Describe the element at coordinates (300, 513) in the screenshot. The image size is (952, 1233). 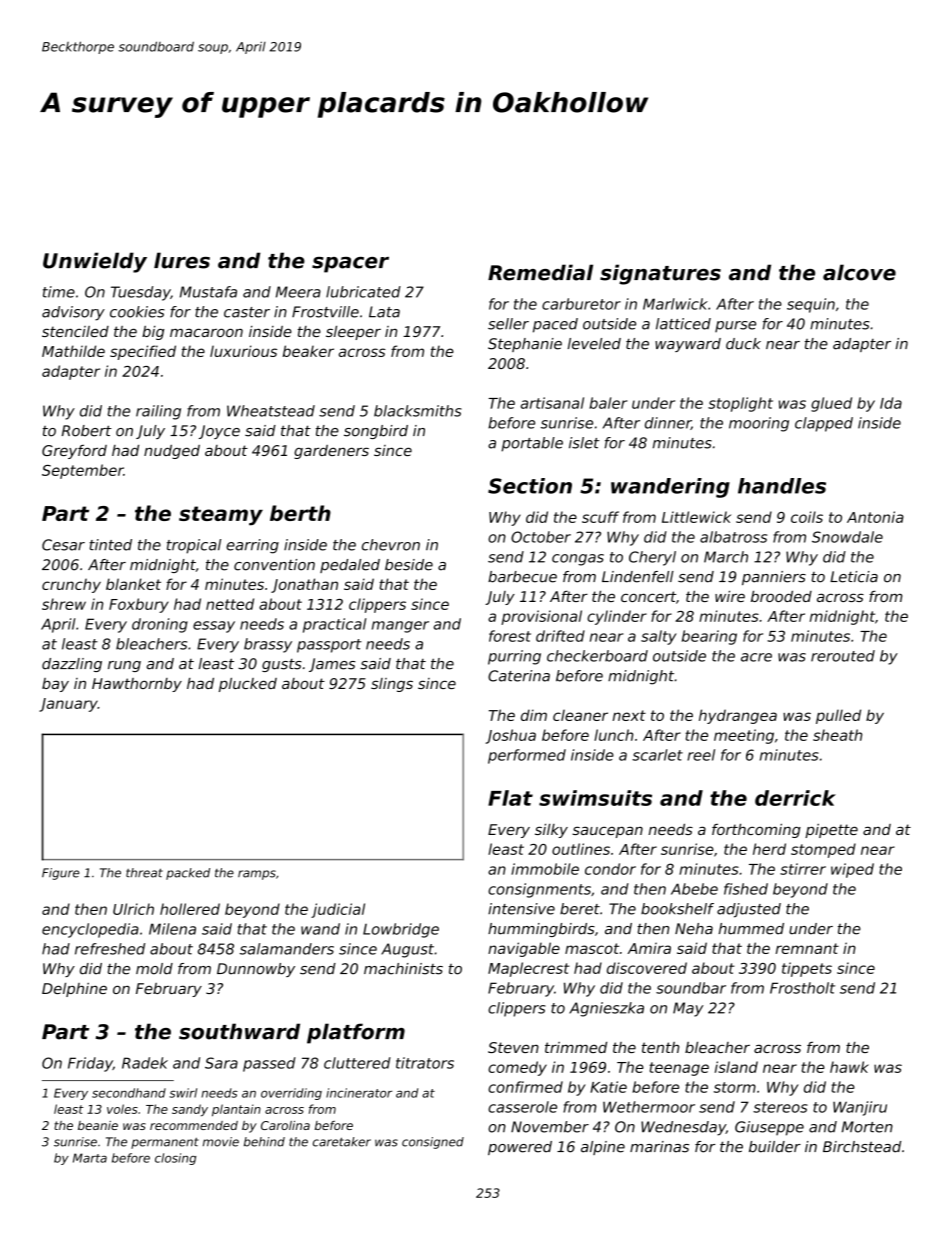
I see `berth` at that location.
